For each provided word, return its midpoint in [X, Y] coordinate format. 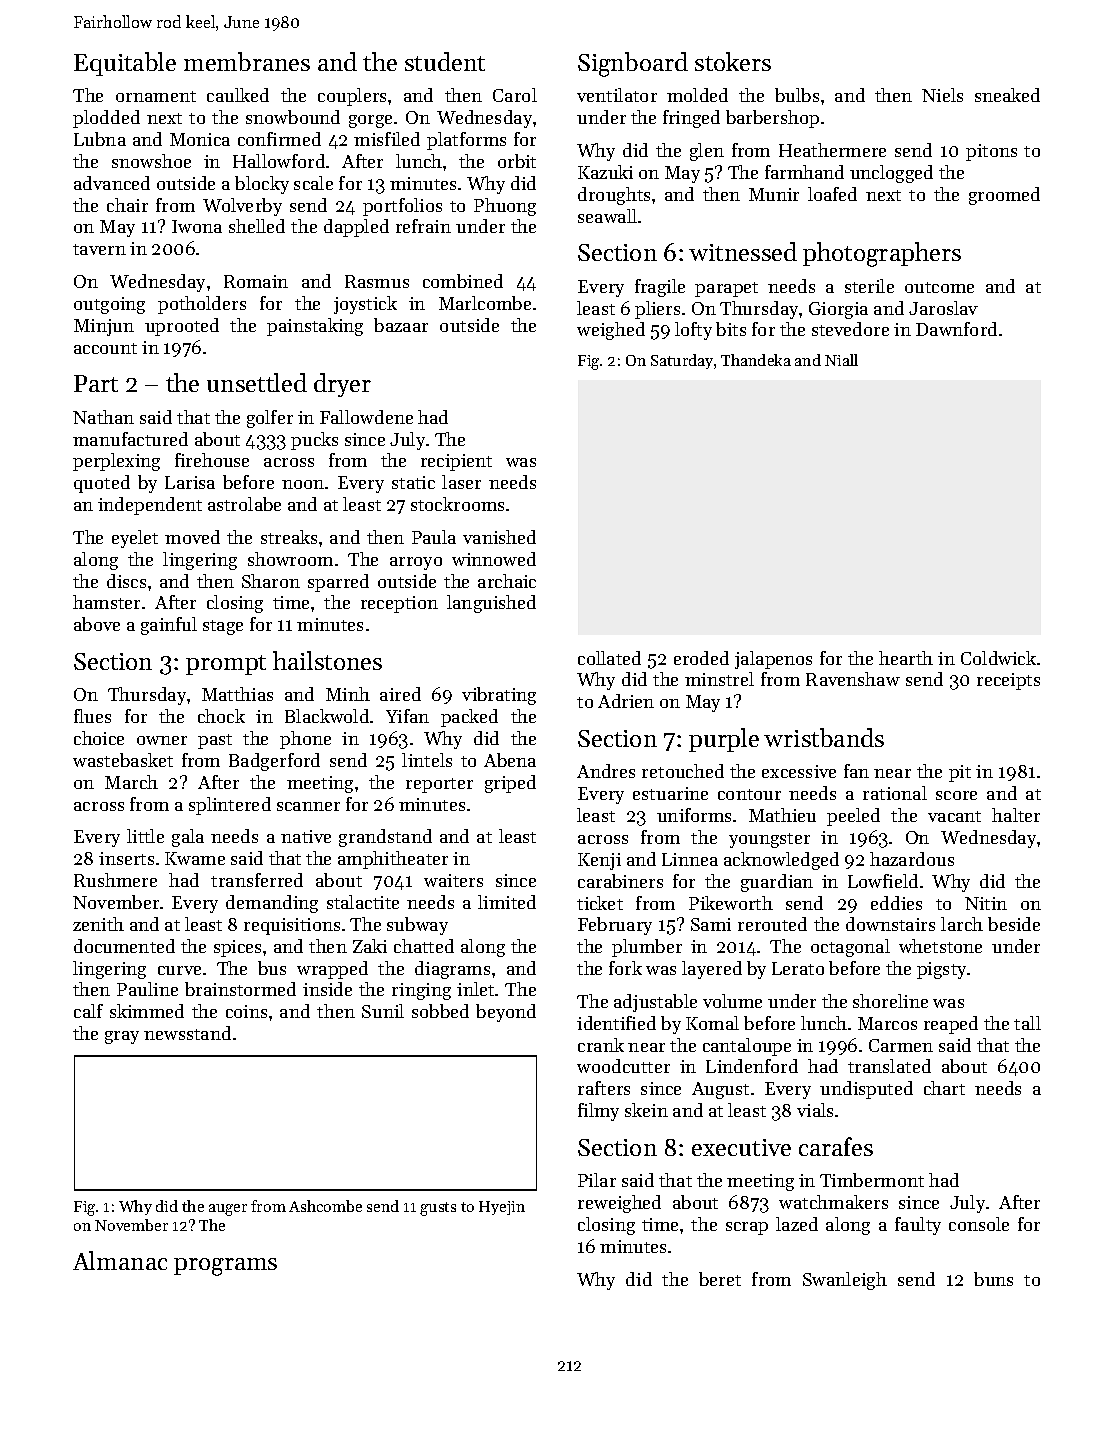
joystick [365, 305]
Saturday [682, 361]
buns [993, 1279]
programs [225, 1267]
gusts [438, 1209]
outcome [939, 287]
